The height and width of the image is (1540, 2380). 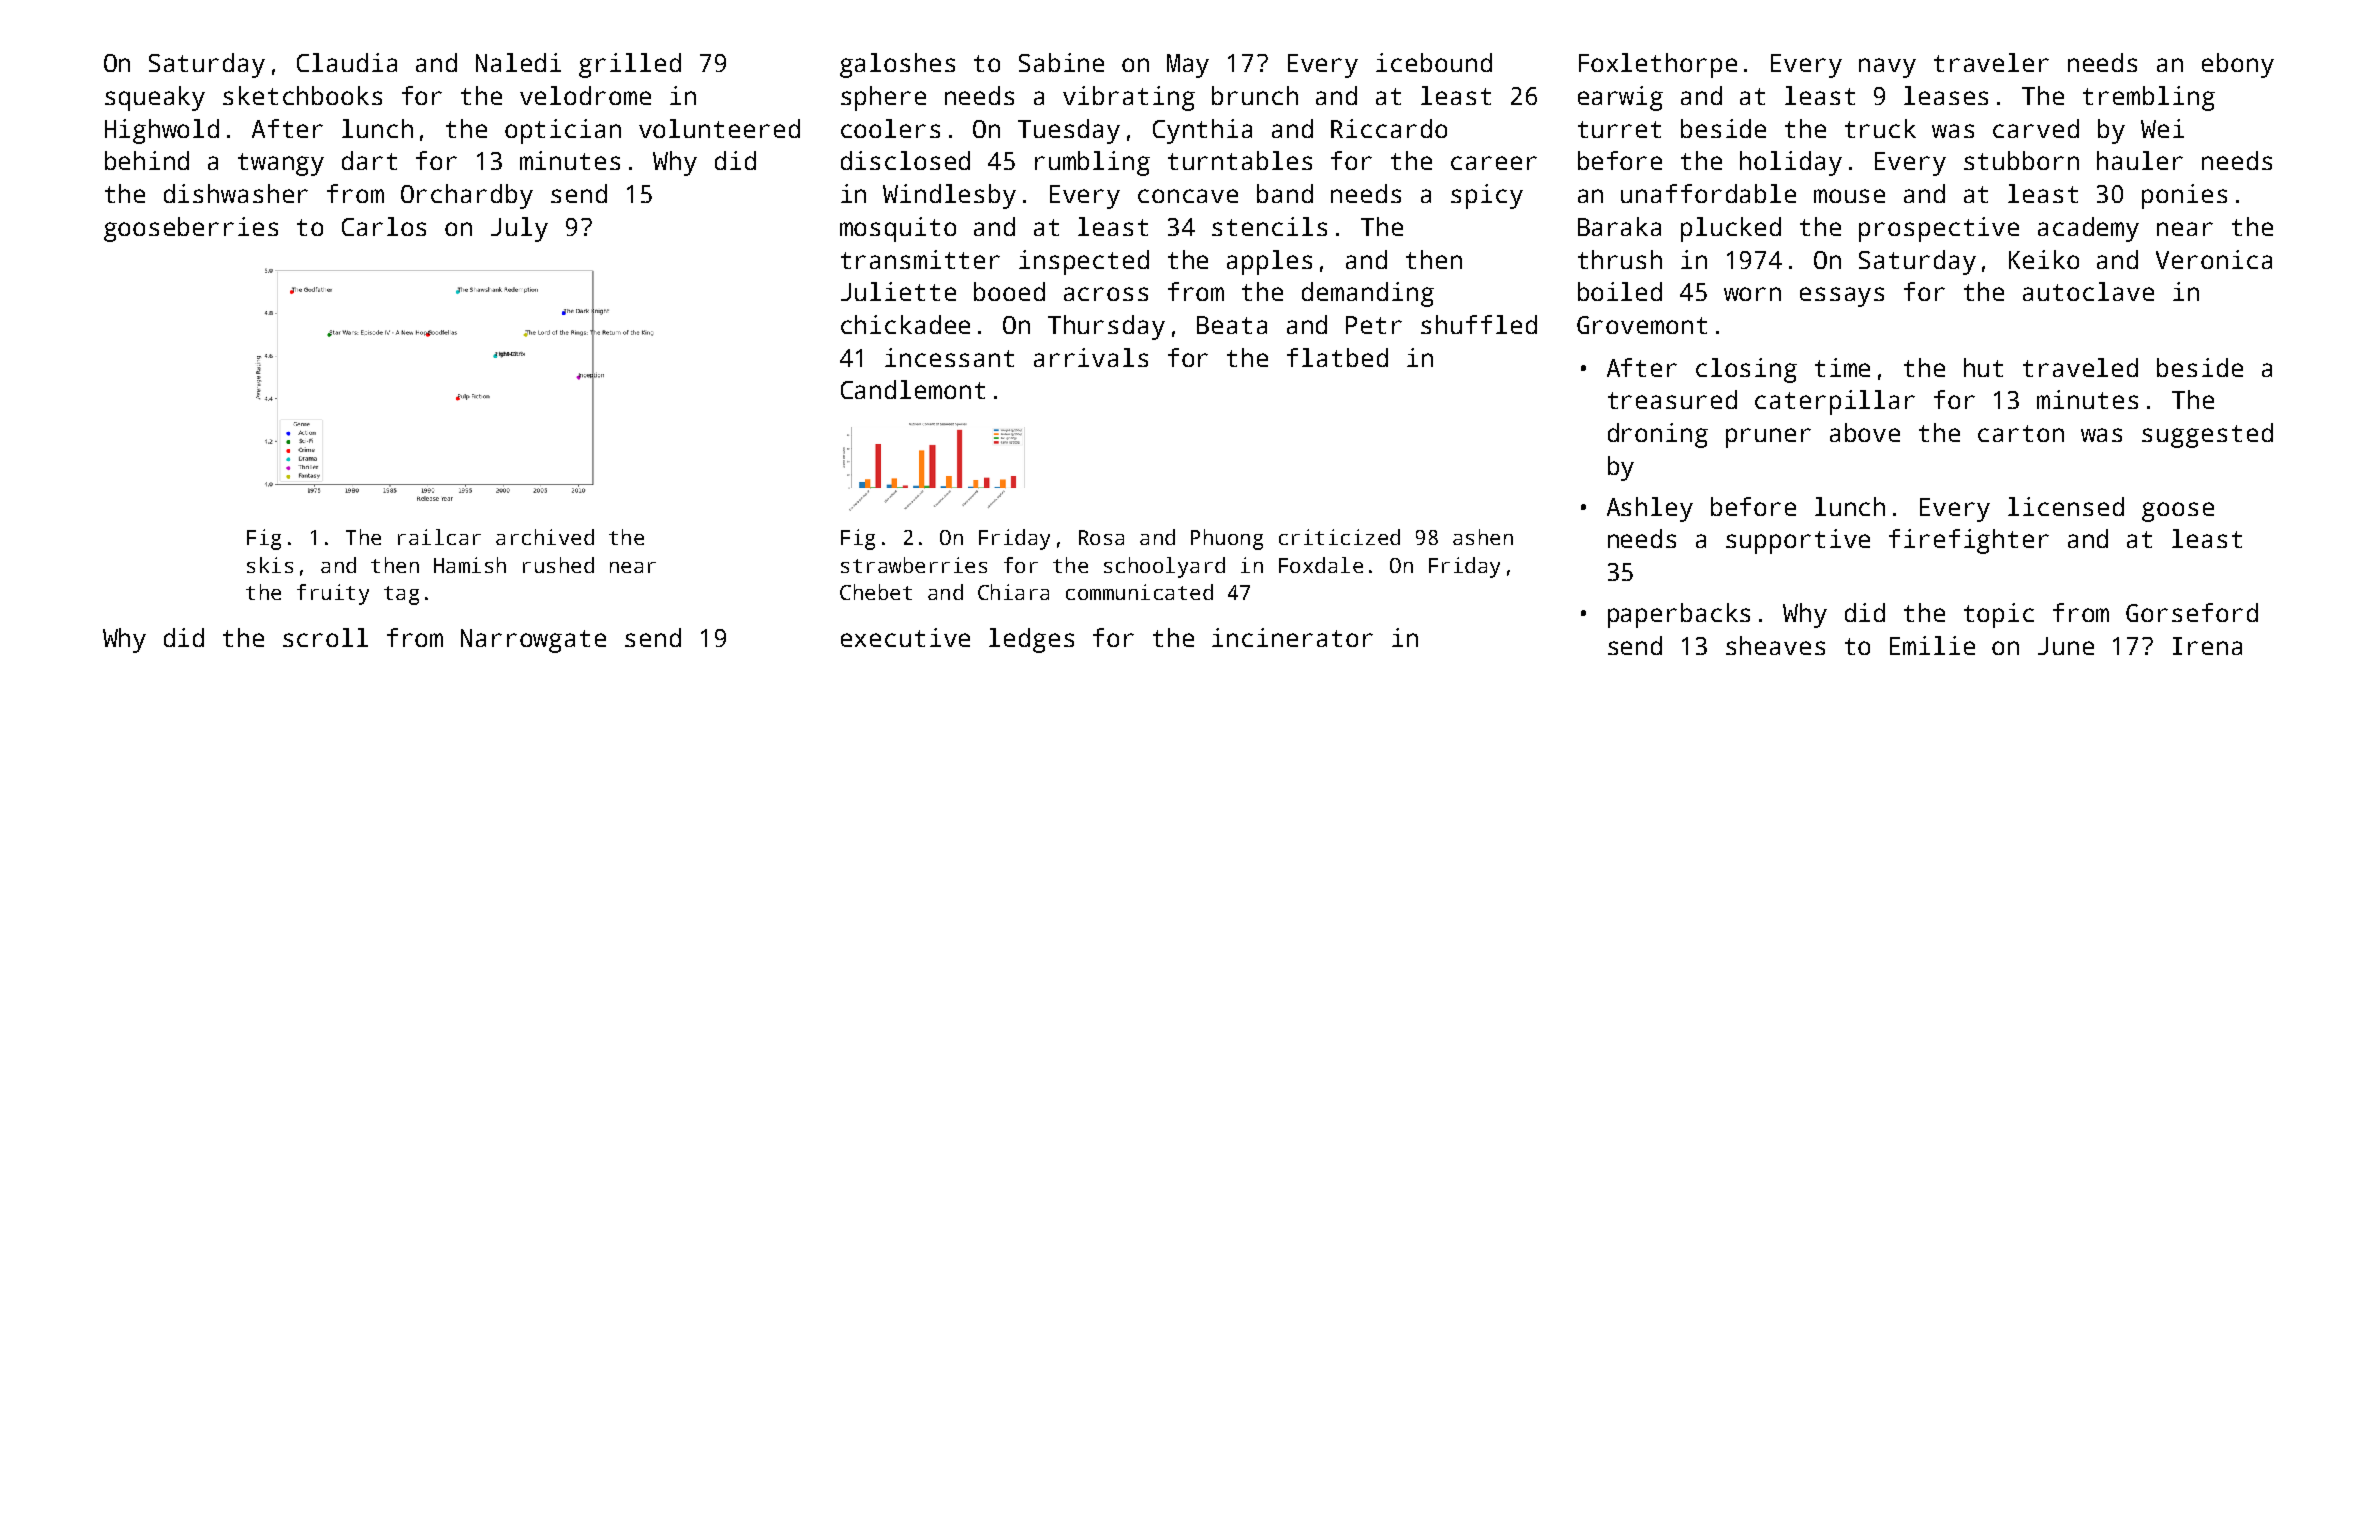 What do you see at coordinates (1061, 62) in the image?
I see `Sabine` at bounding box center [1061, 62].
